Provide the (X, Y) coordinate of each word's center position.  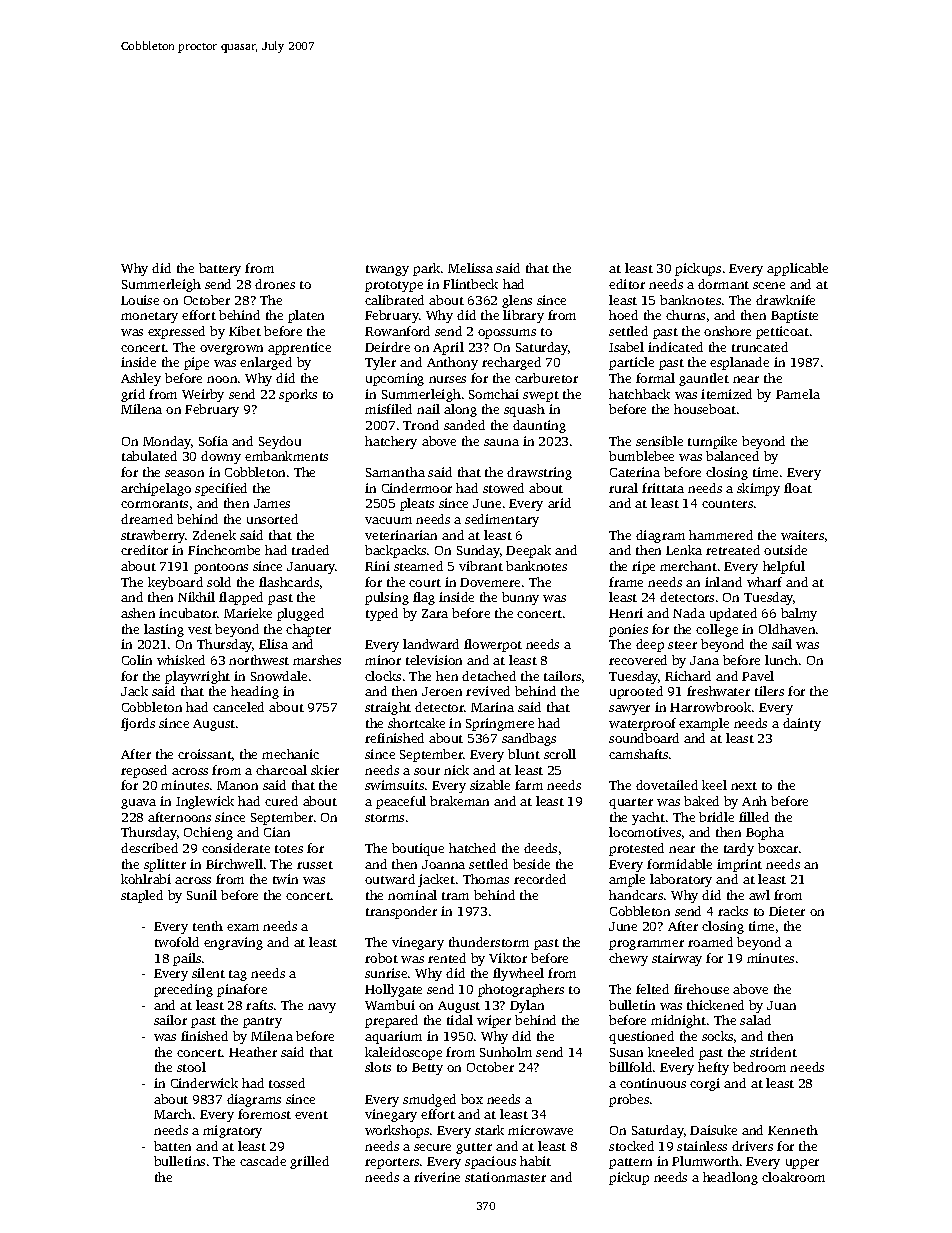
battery (220, 269)
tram (455, 896)
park (426, 269)
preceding (183, 990)
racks (733, 911)
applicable (797, 269)
